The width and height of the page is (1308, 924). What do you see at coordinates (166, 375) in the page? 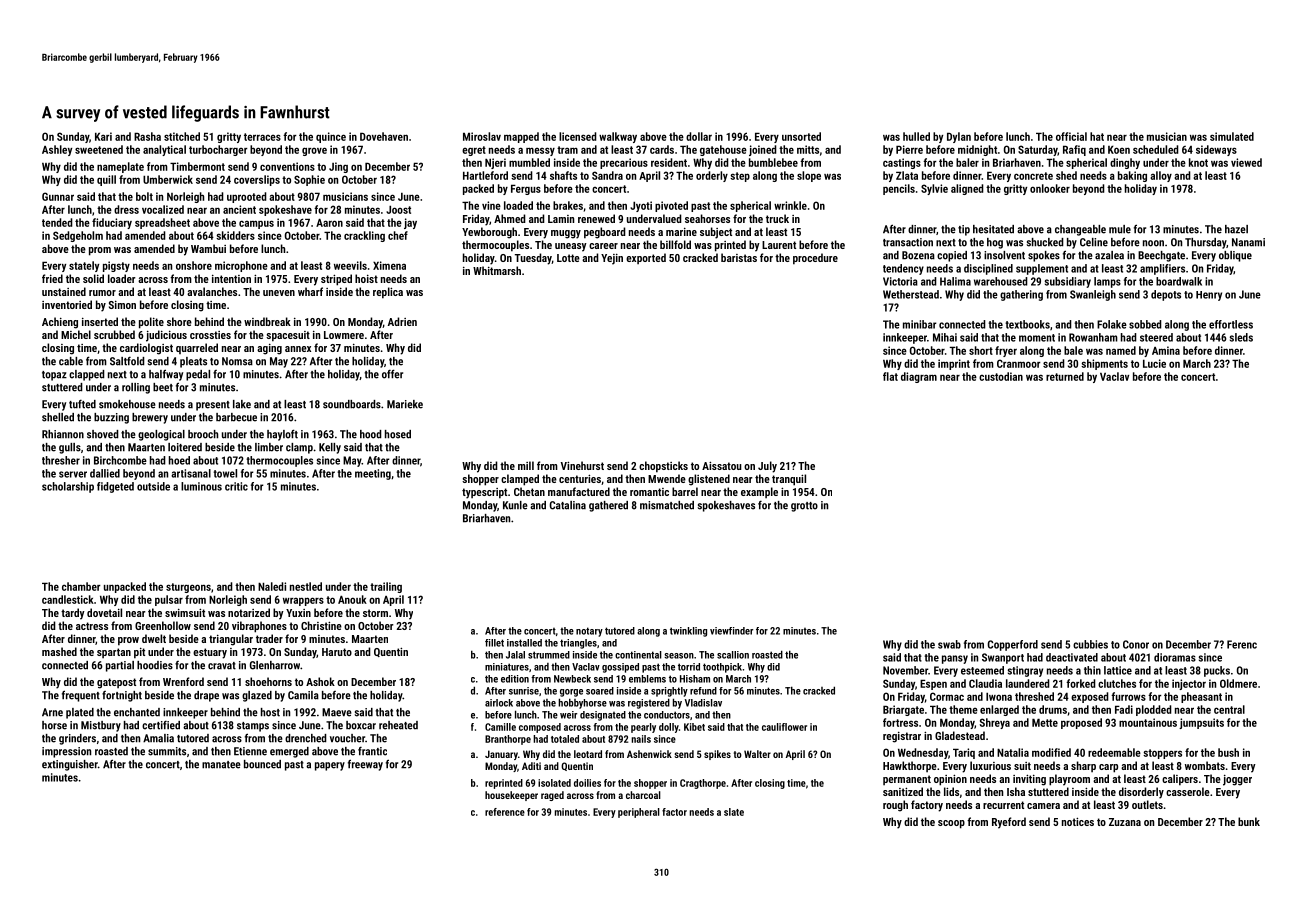
I see `halfway` at bounding box center [166, 375].
